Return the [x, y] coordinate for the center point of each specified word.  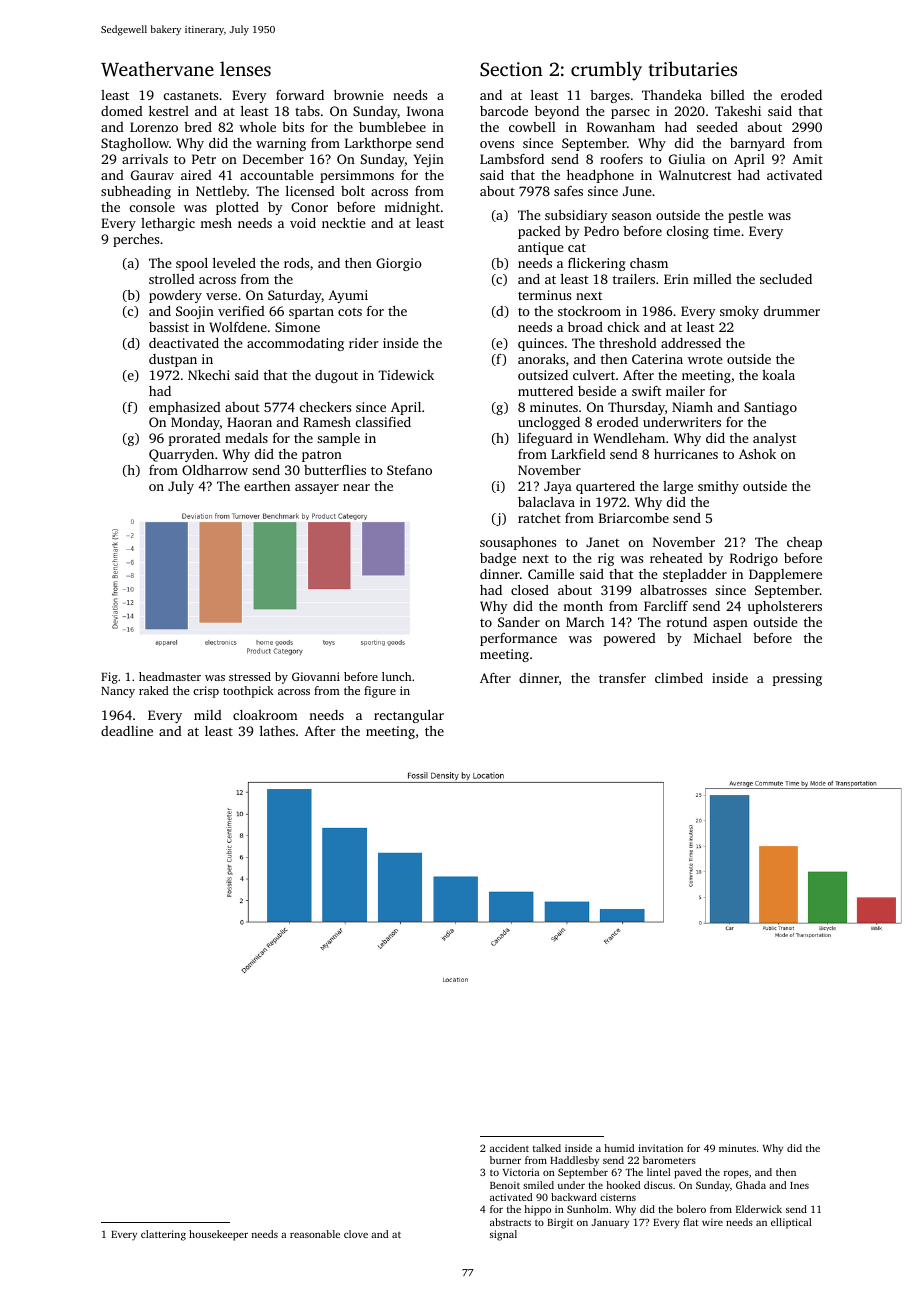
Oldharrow [215, 470]
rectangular [409, 716]
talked [547, 1148]
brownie [359, 95]
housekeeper [218, 1235]
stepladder [695, 575]
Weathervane [157, 69]
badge [498, 559]
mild [208, 715]
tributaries [692, 68]
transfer [622, 678]
